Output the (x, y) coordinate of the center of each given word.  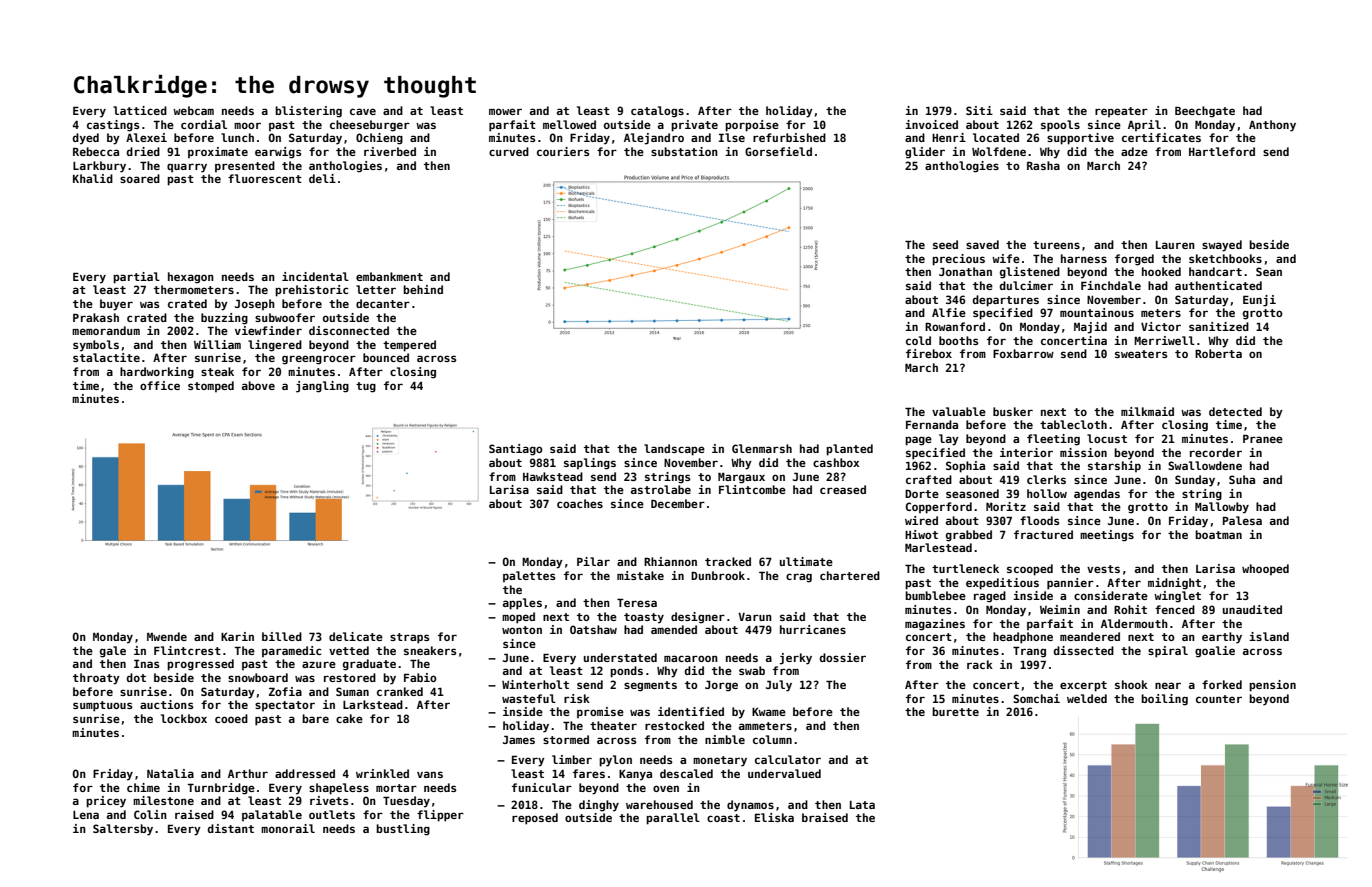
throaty (96, 679)
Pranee (1263, 439)
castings (113, 126)
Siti (979, 110)
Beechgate (1205, 112)
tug (366, 387)
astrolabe (661, 489)
